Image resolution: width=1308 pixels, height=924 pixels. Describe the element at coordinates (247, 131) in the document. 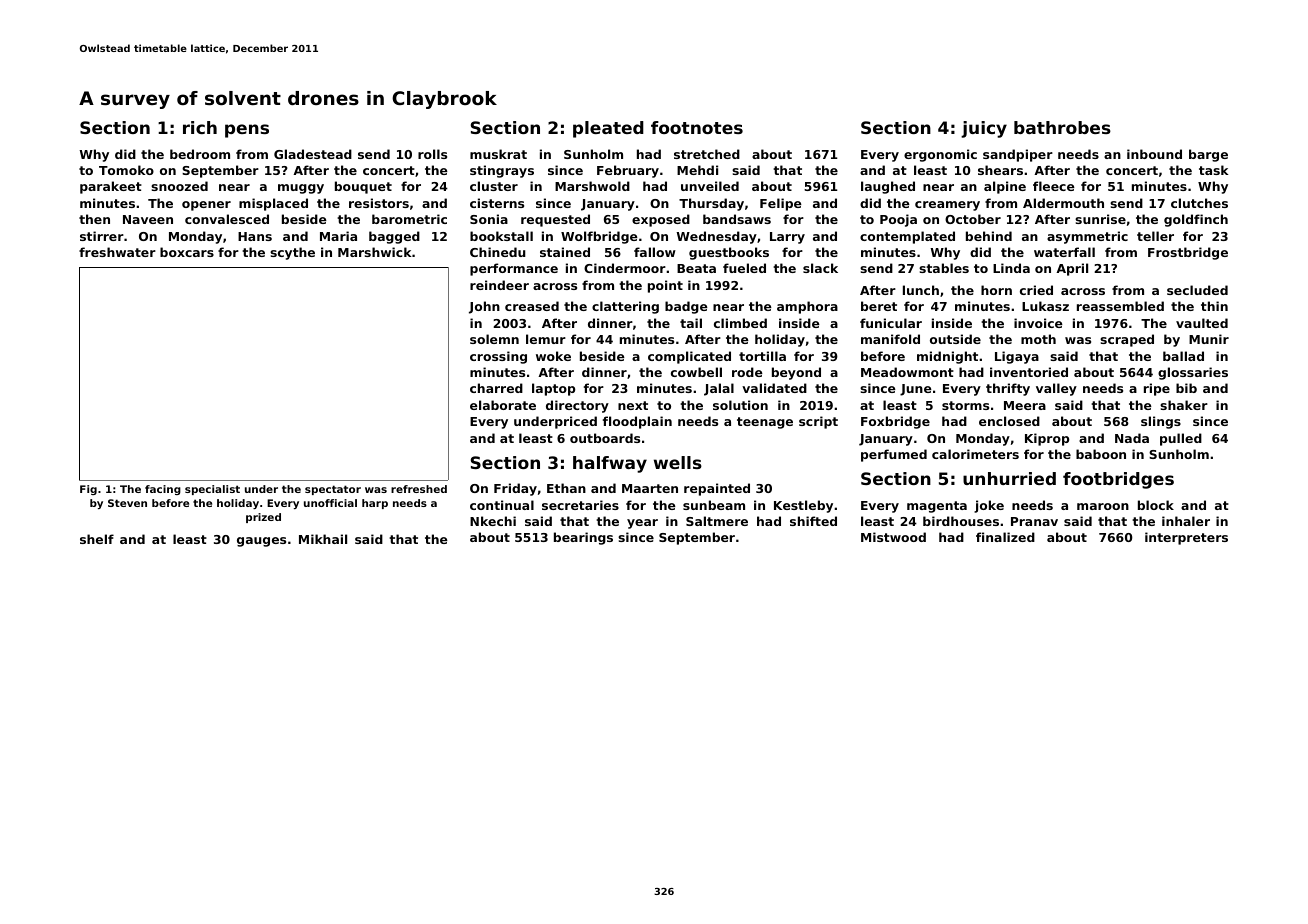

I see `pens` at that location.
